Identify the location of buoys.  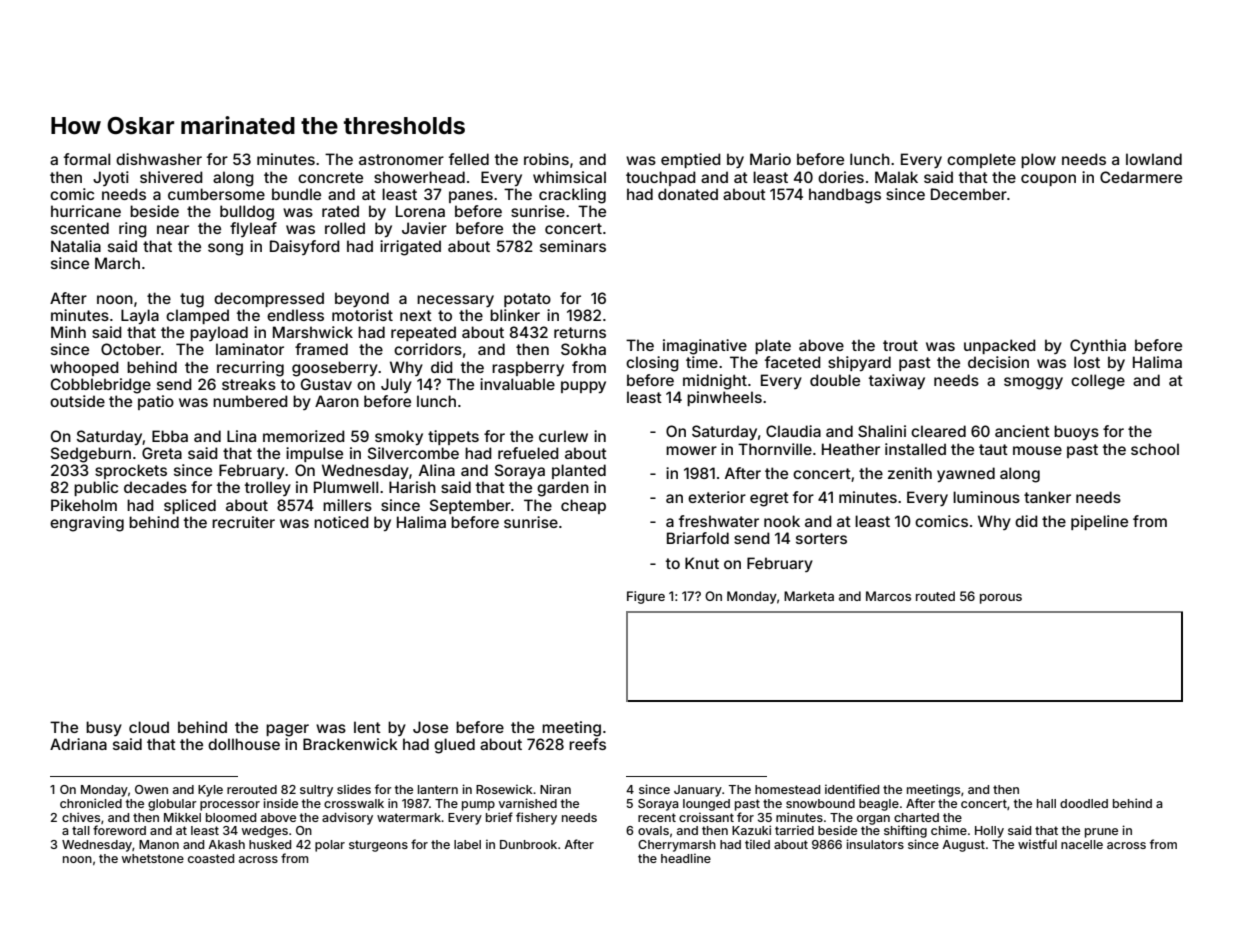
(1076, 432).
